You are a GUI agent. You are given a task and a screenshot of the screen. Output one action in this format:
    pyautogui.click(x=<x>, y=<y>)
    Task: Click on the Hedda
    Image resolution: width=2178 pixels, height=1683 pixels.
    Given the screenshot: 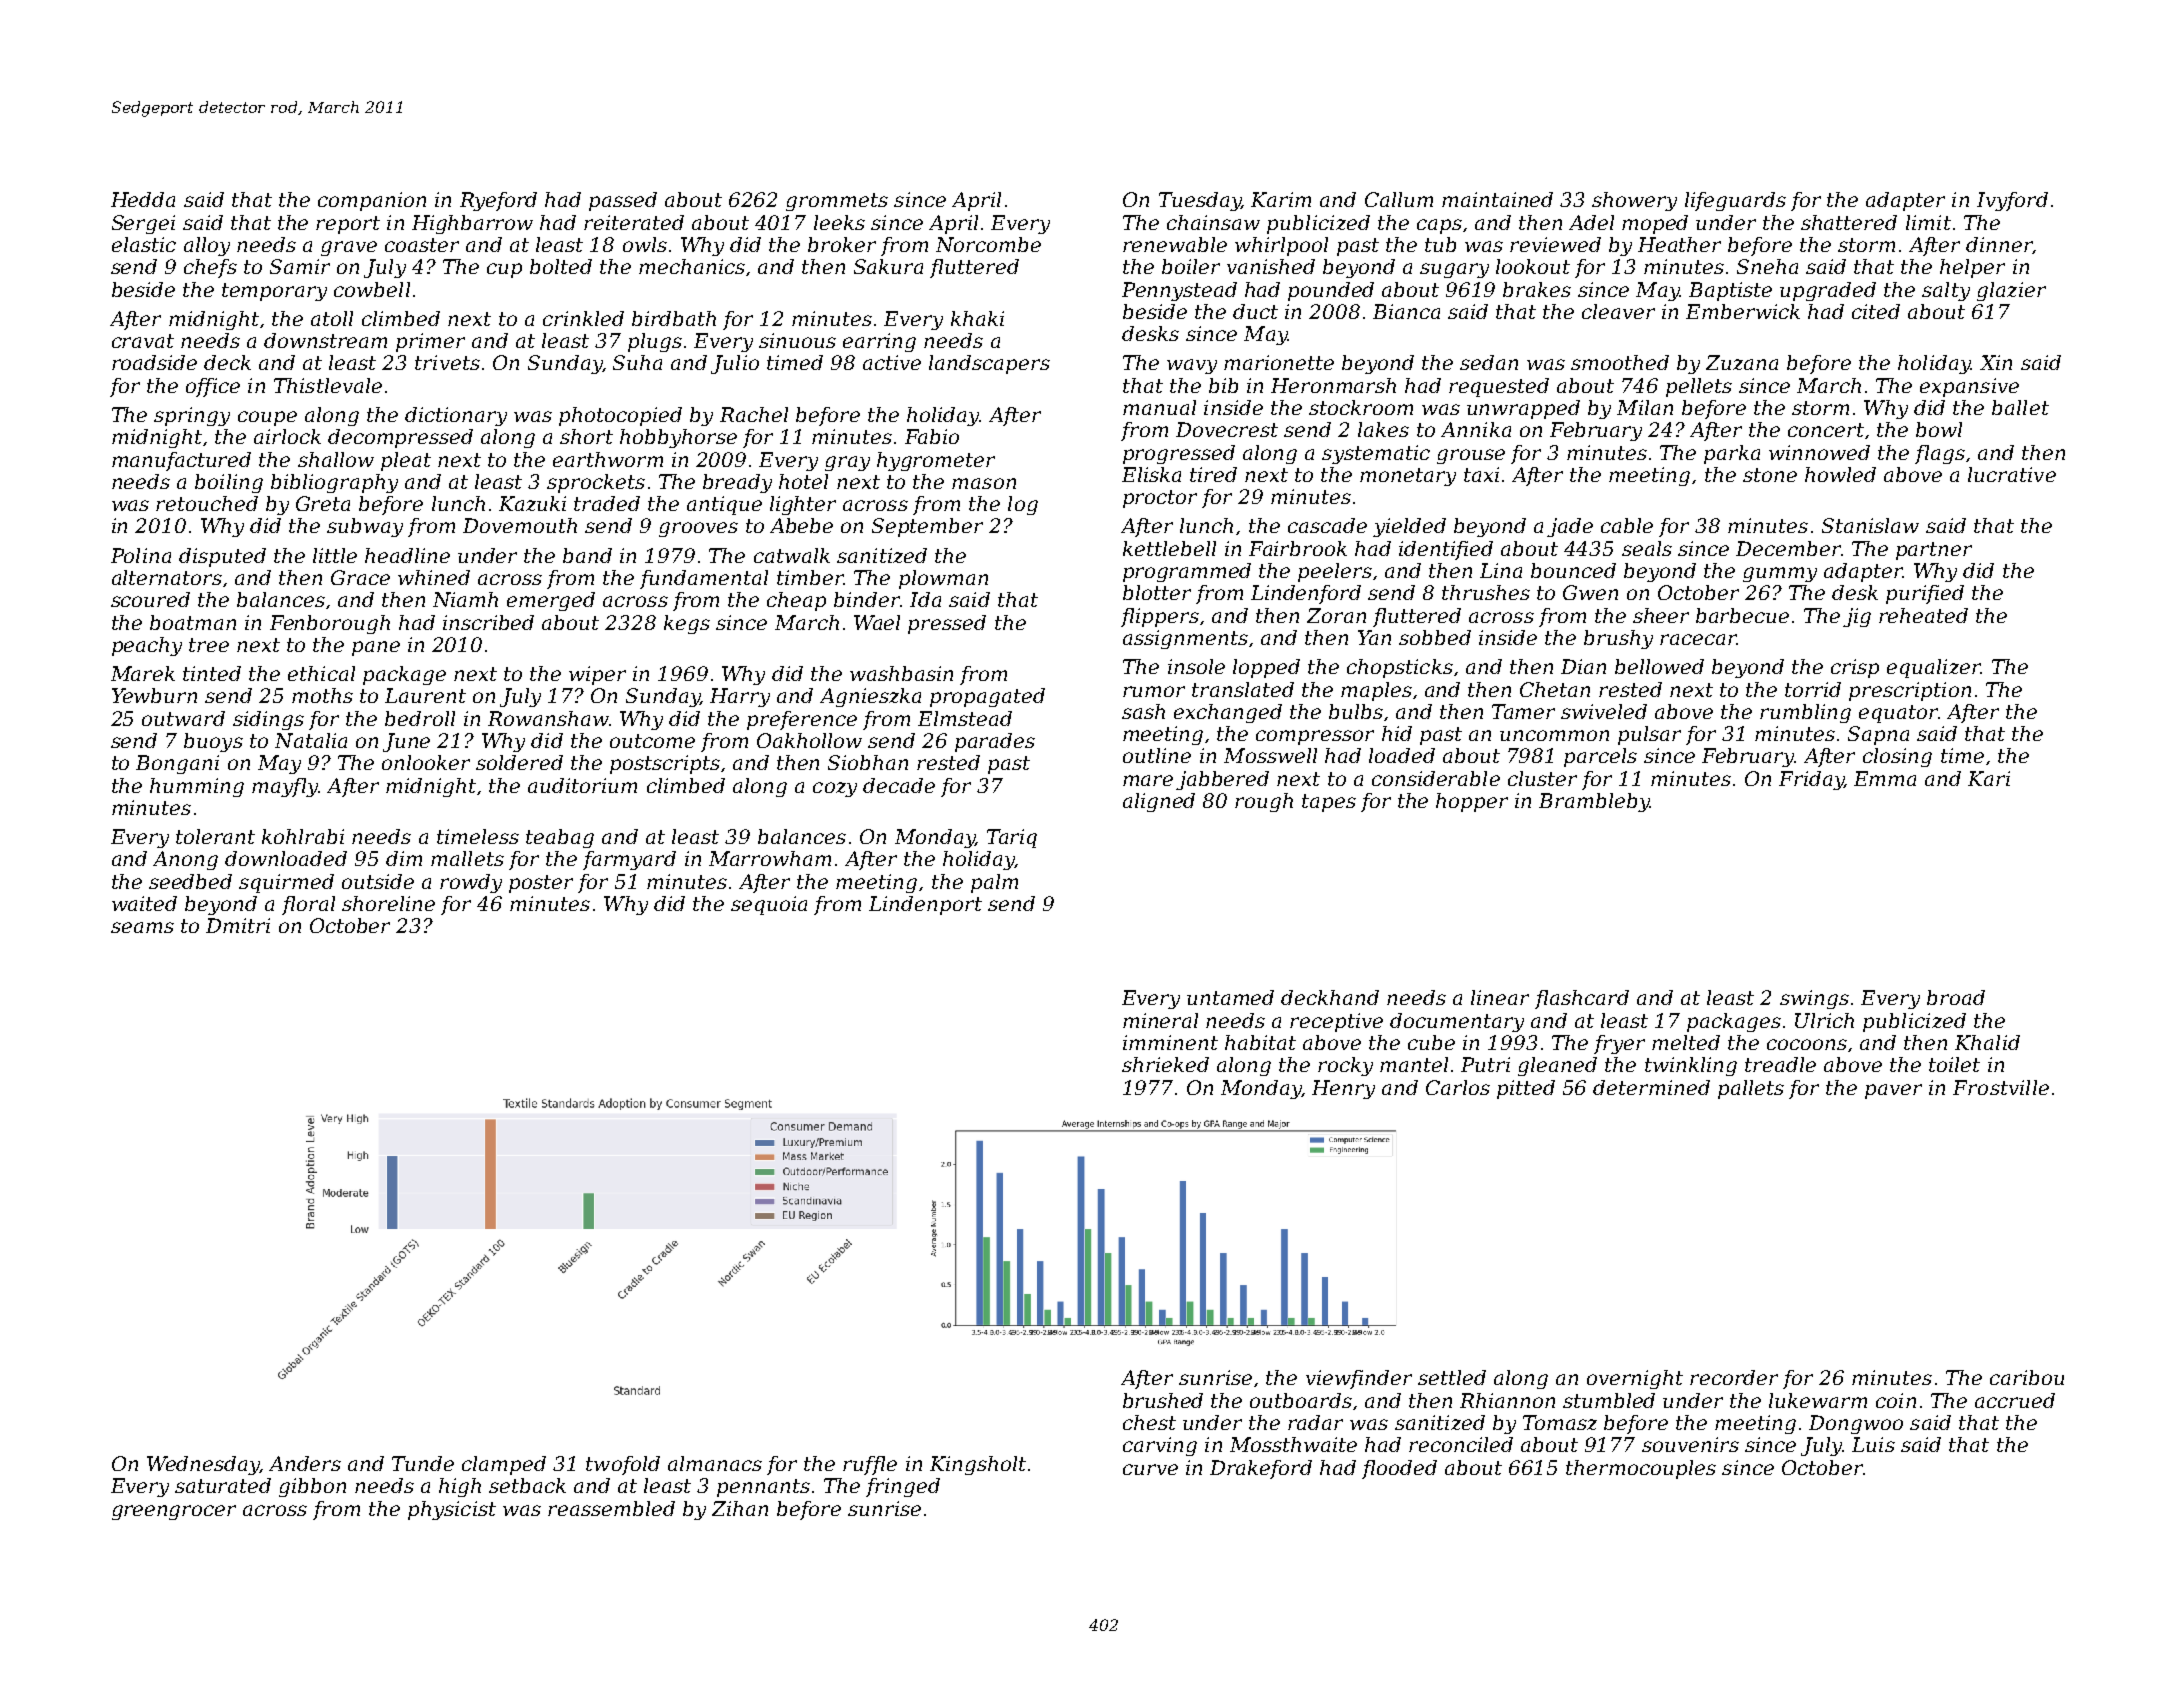 What is the action you would take?
    pyautogui.click(x=143, y=199)
